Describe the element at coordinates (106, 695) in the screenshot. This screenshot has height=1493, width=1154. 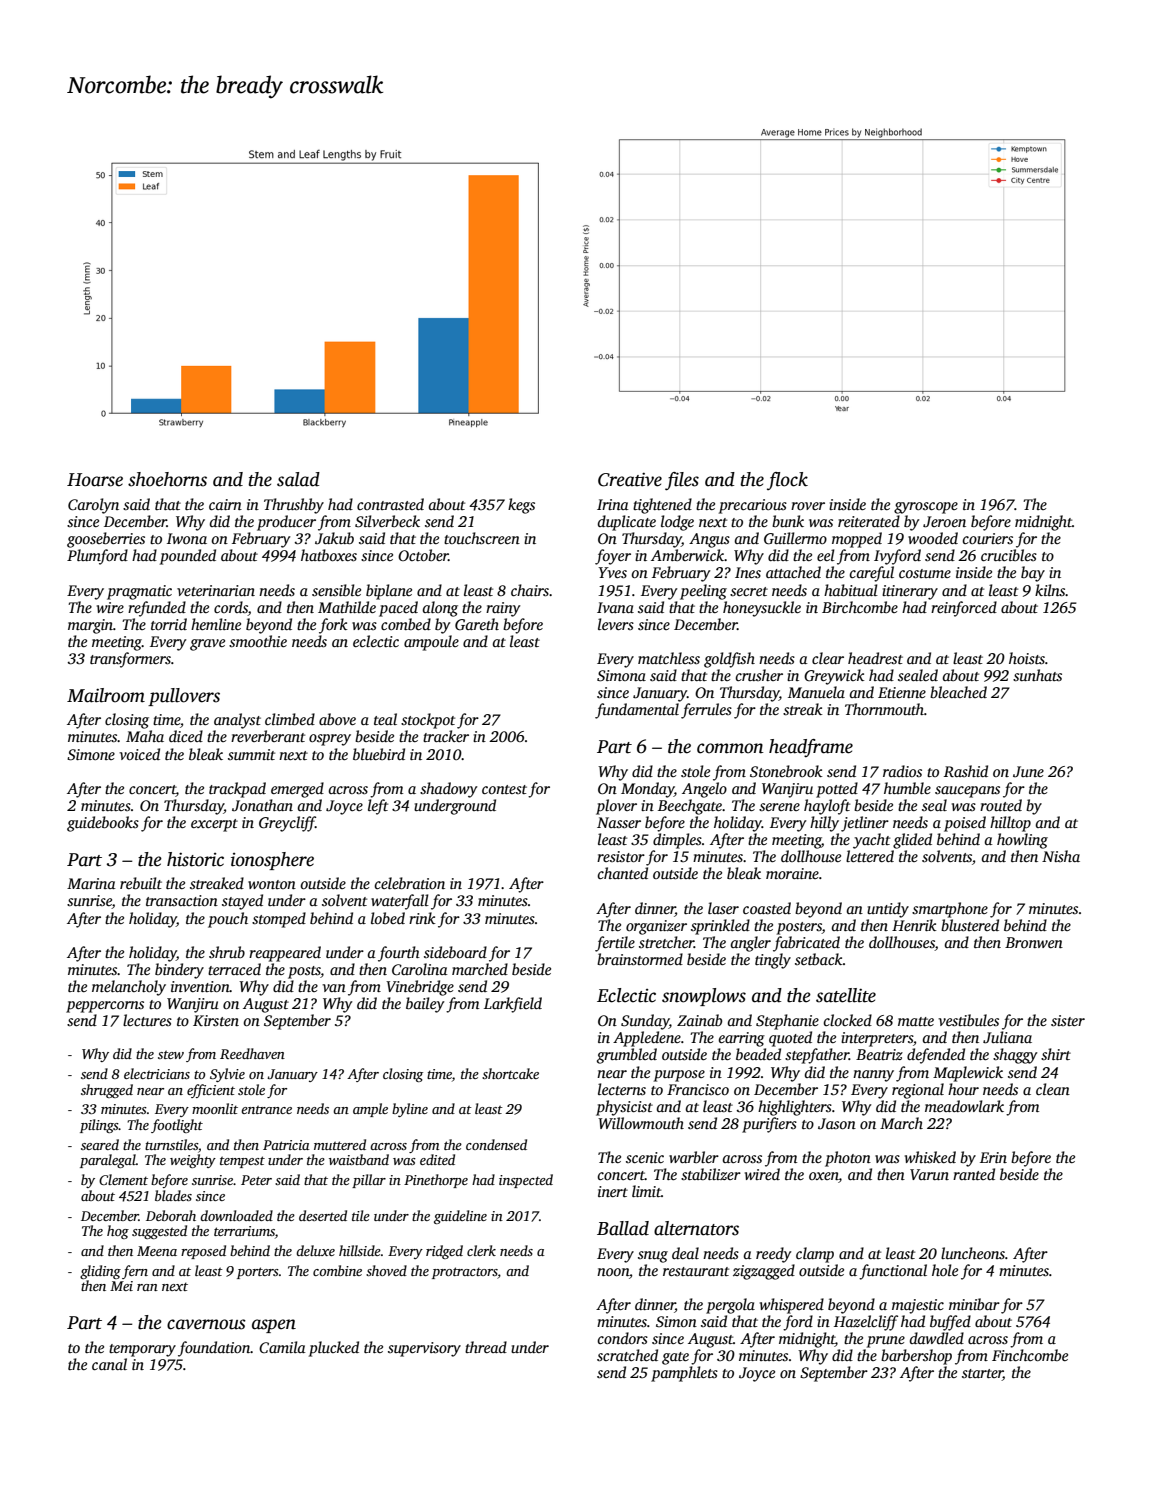
I see `Mailroom` at that location.
